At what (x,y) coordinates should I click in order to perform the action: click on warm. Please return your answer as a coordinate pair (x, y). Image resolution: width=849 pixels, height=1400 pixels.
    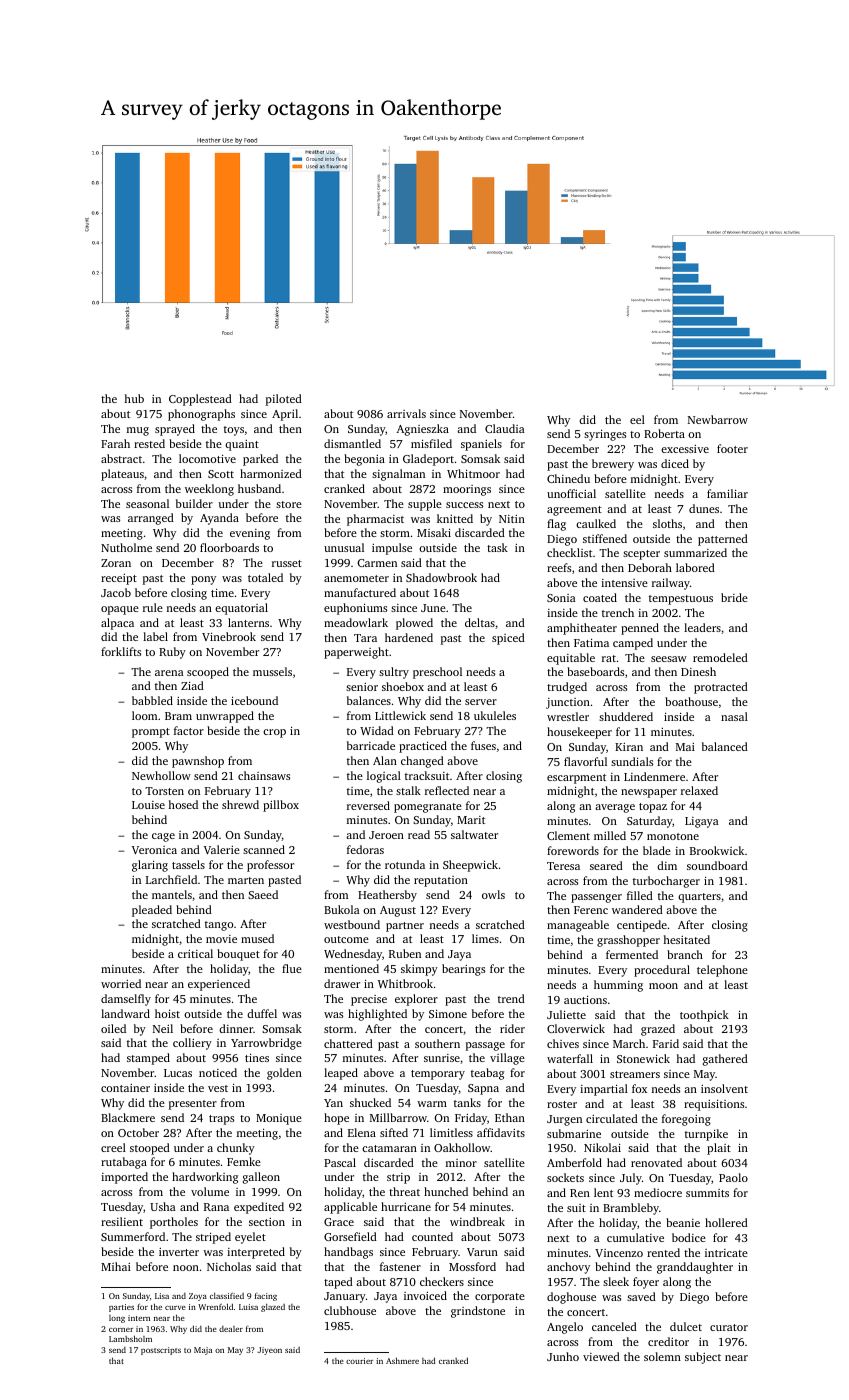
    Looking at the image, I should click on (432, 1104).
